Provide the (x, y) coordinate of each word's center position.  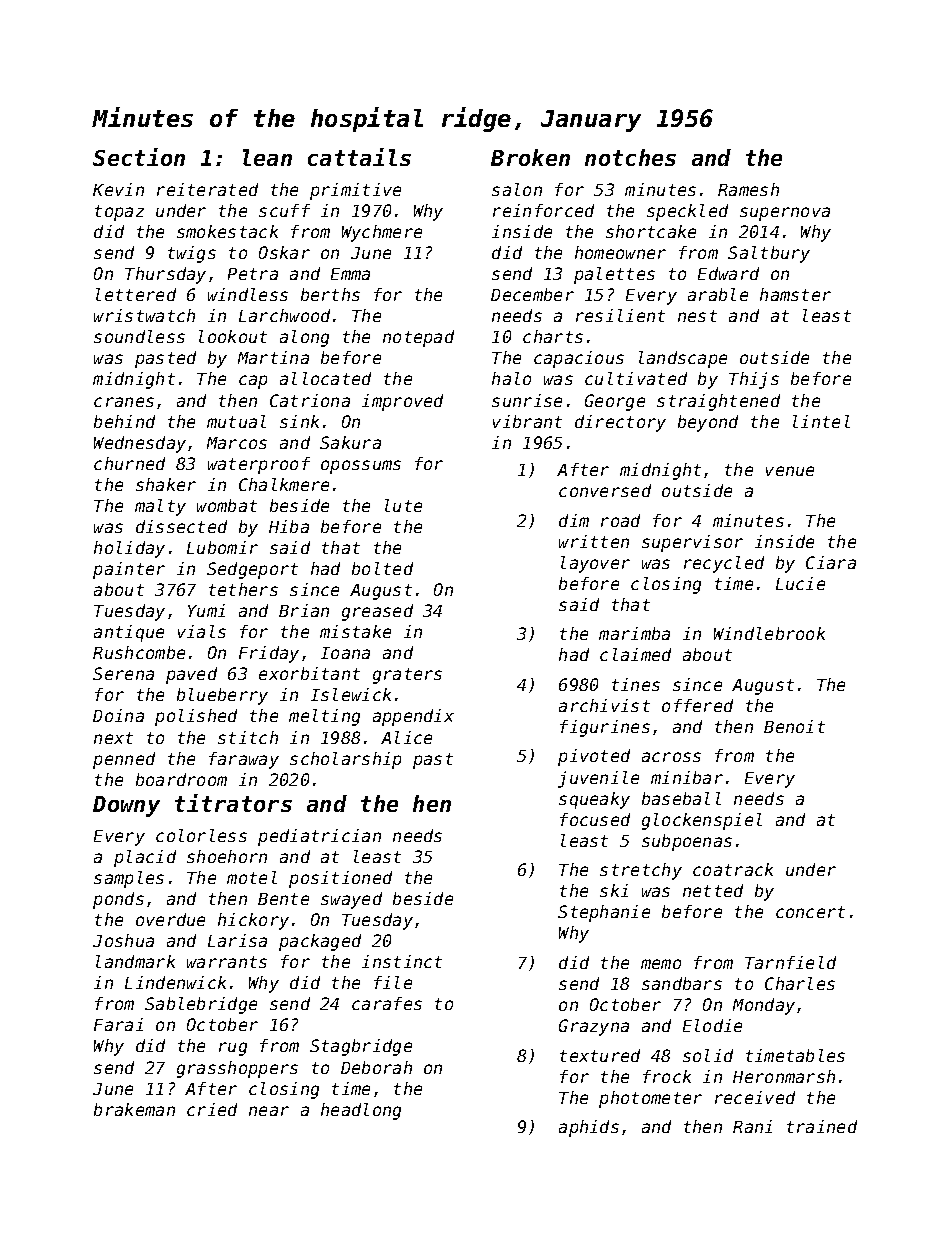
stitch (248, 737)
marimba (634, 633)
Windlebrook (769, 633)
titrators (233, 803)
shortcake (651, 231)
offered (697, 705)
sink (299, 421)
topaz (119, 213)
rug (233, 1049)
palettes (614, 275)
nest (697, 316)
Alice (406, 737)
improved (402, 402)
